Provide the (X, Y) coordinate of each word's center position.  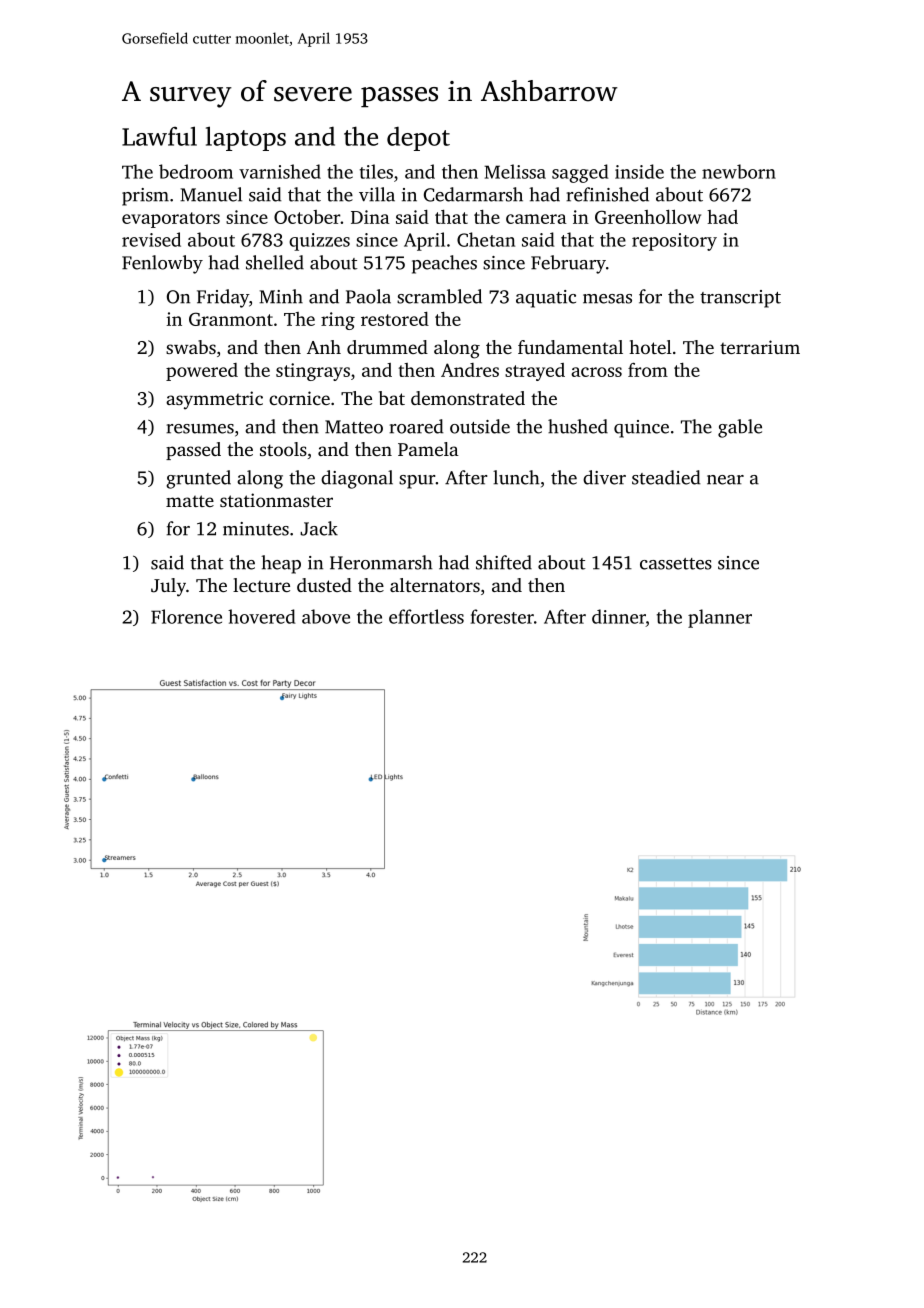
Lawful (159, 136)
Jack (319, 528)
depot (418, 139)
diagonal (357, 479)
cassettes (676, 564)
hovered (261, 616)
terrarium (760, 347)
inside (639, 171)
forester (502, 616)
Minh (281, 296)
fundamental (570, 347)
